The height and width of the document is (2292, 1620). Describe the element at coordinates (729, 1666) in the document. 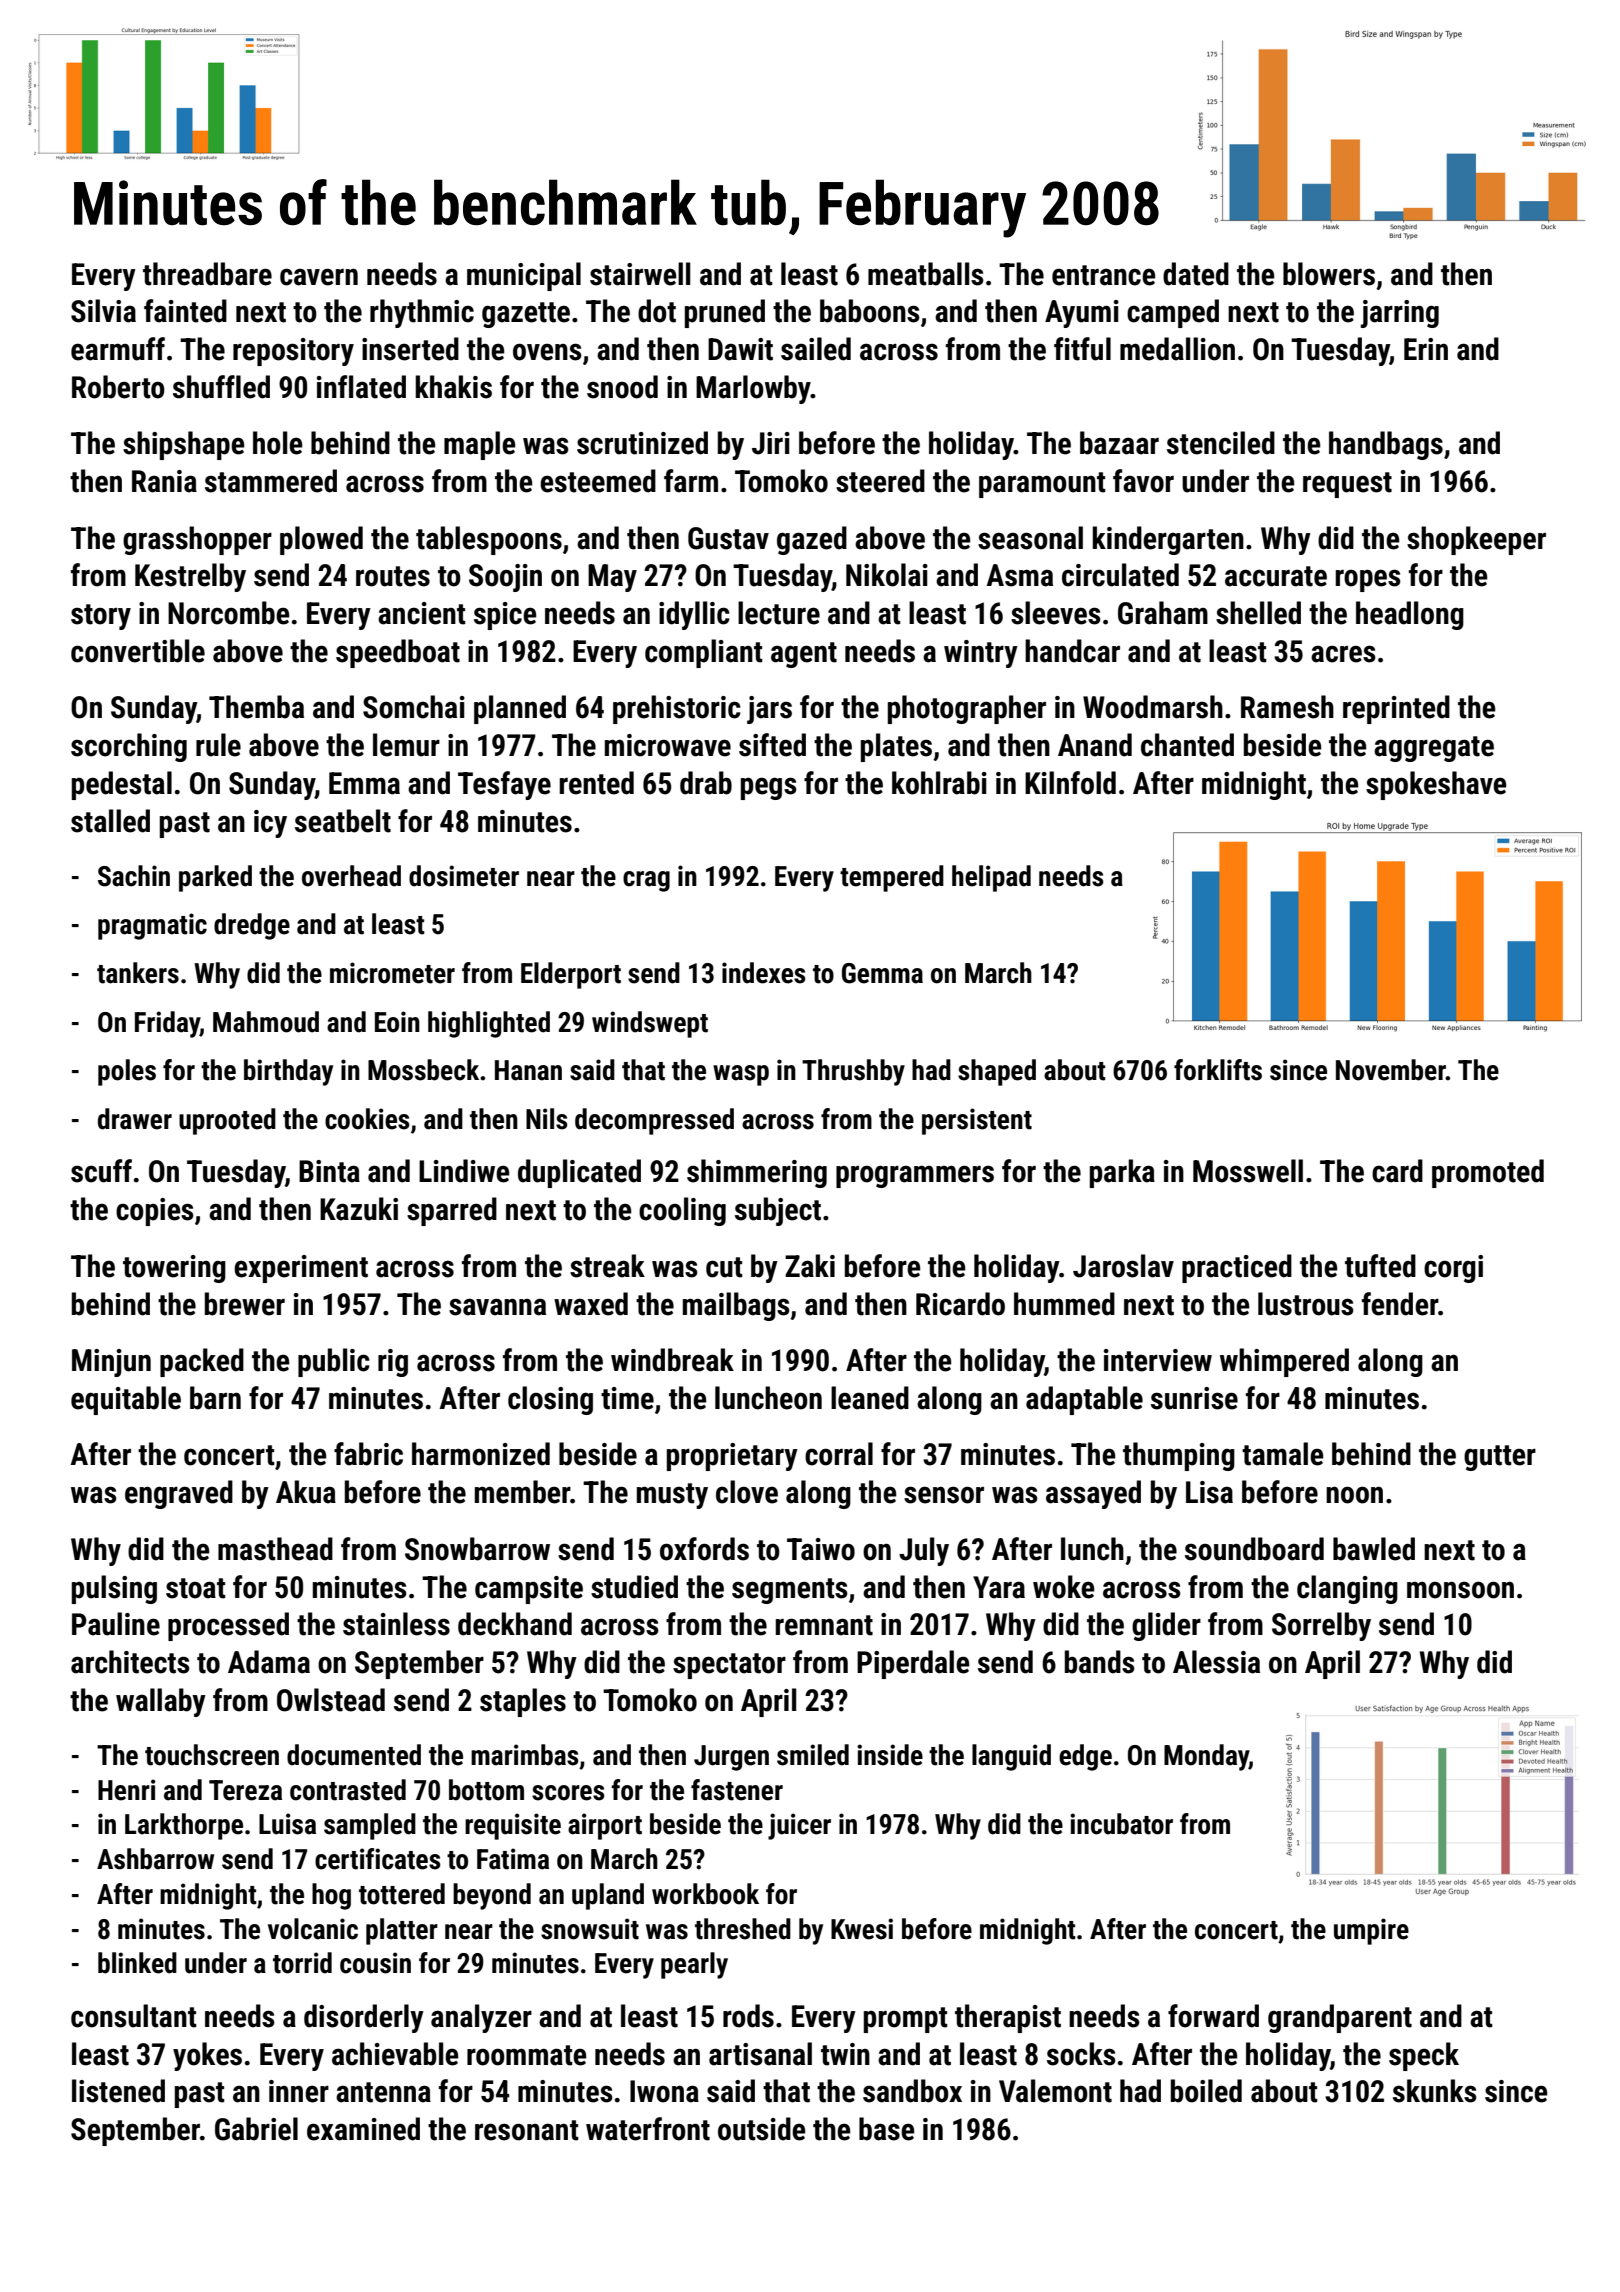

I see `spectator` at that location.
